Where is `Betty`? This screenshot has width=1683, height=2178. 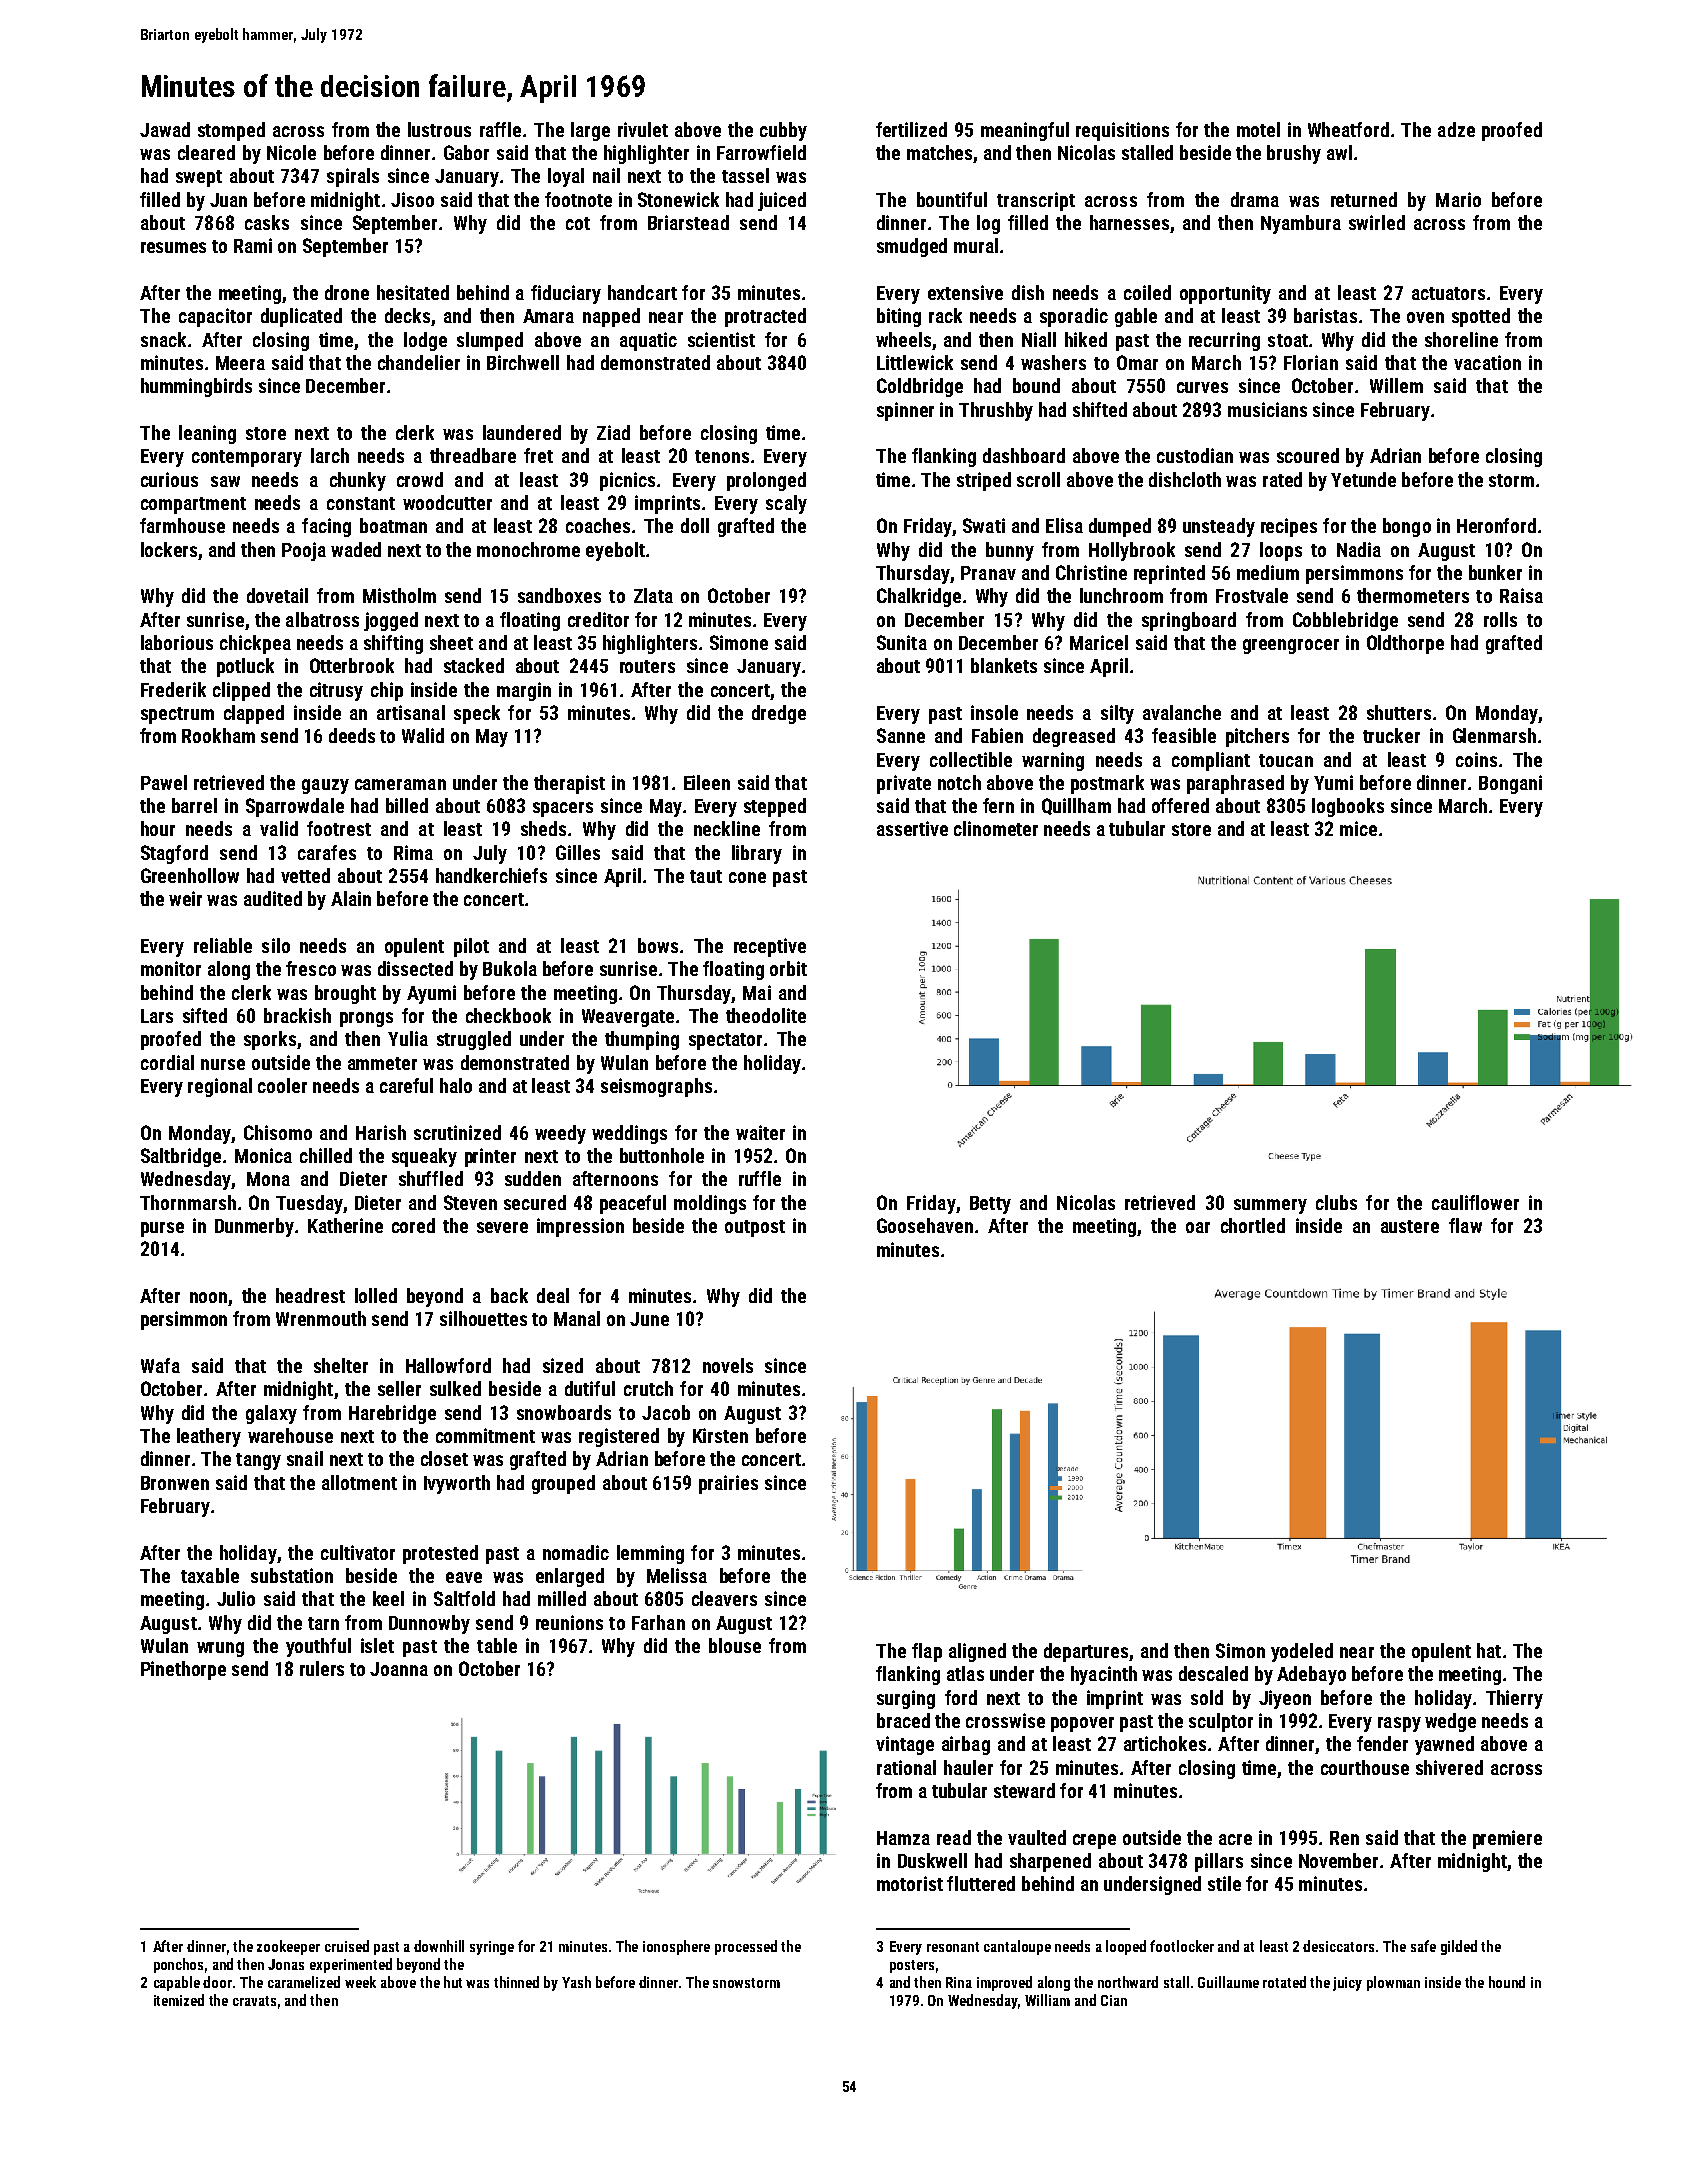 Betty is located at coordinates (990, 1205).
